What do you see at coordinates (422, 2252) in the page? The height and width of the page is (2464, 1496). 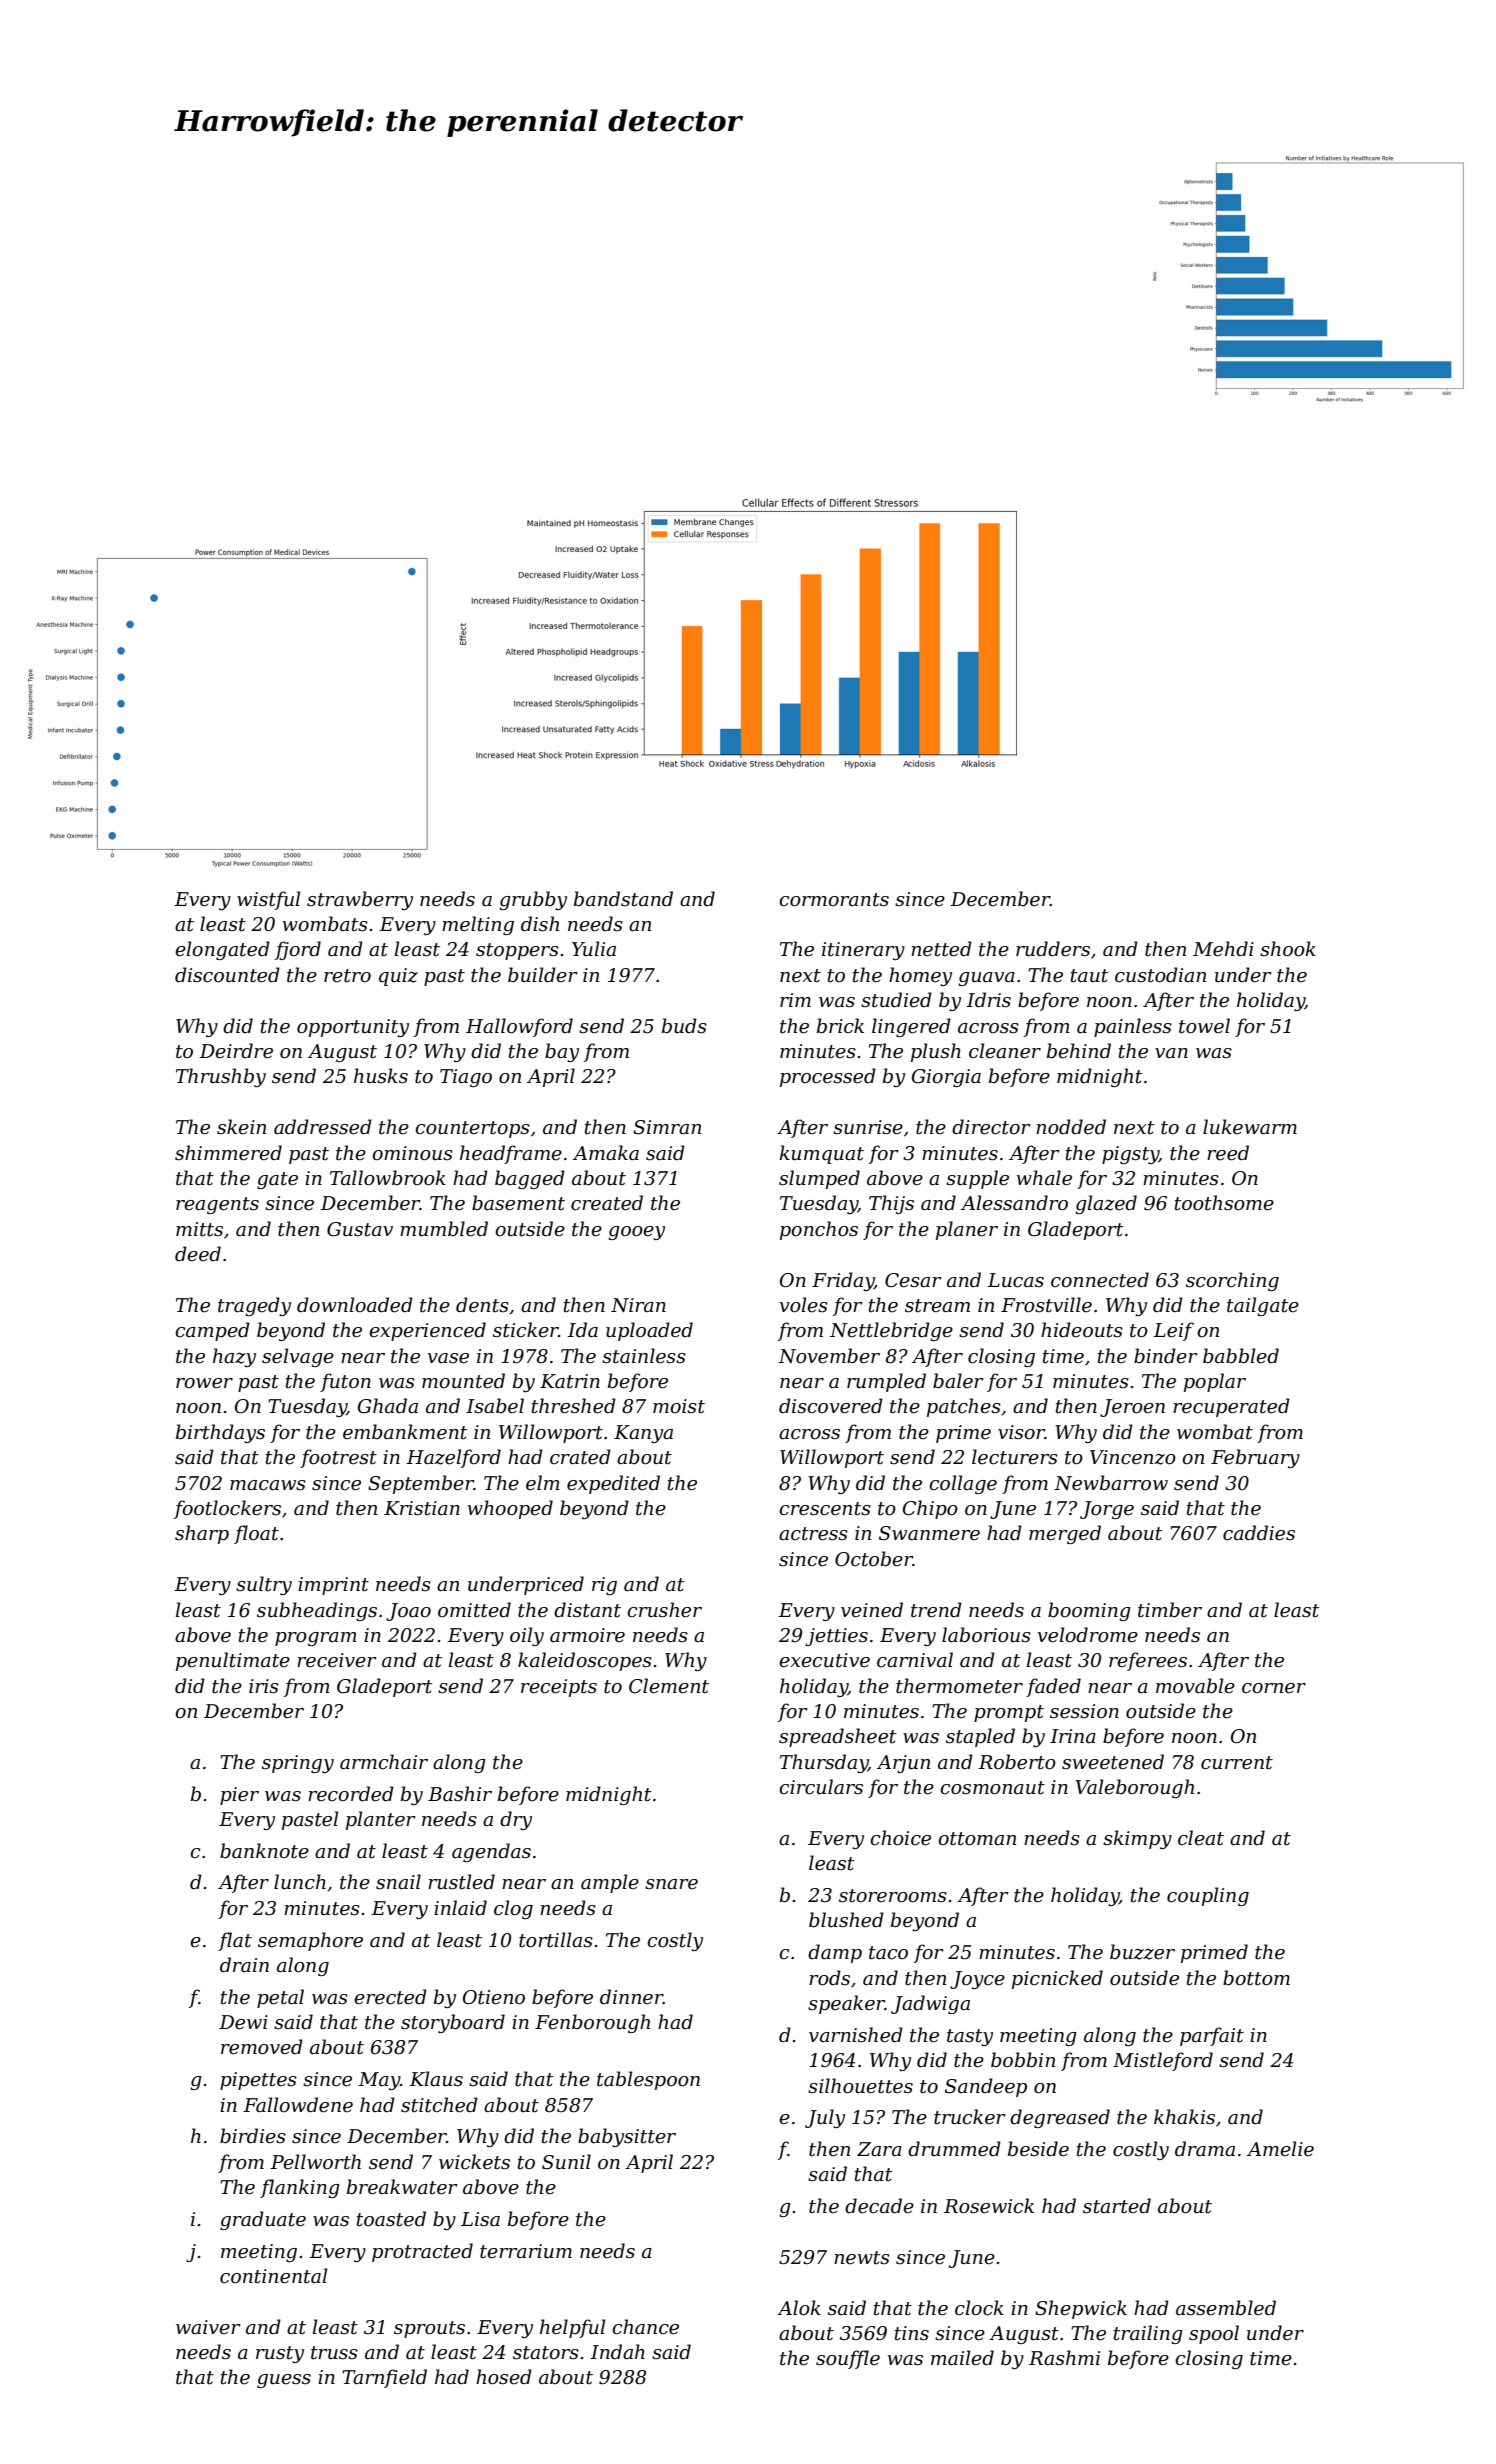 I see `protracted` at bounding box center [422, 2252].
